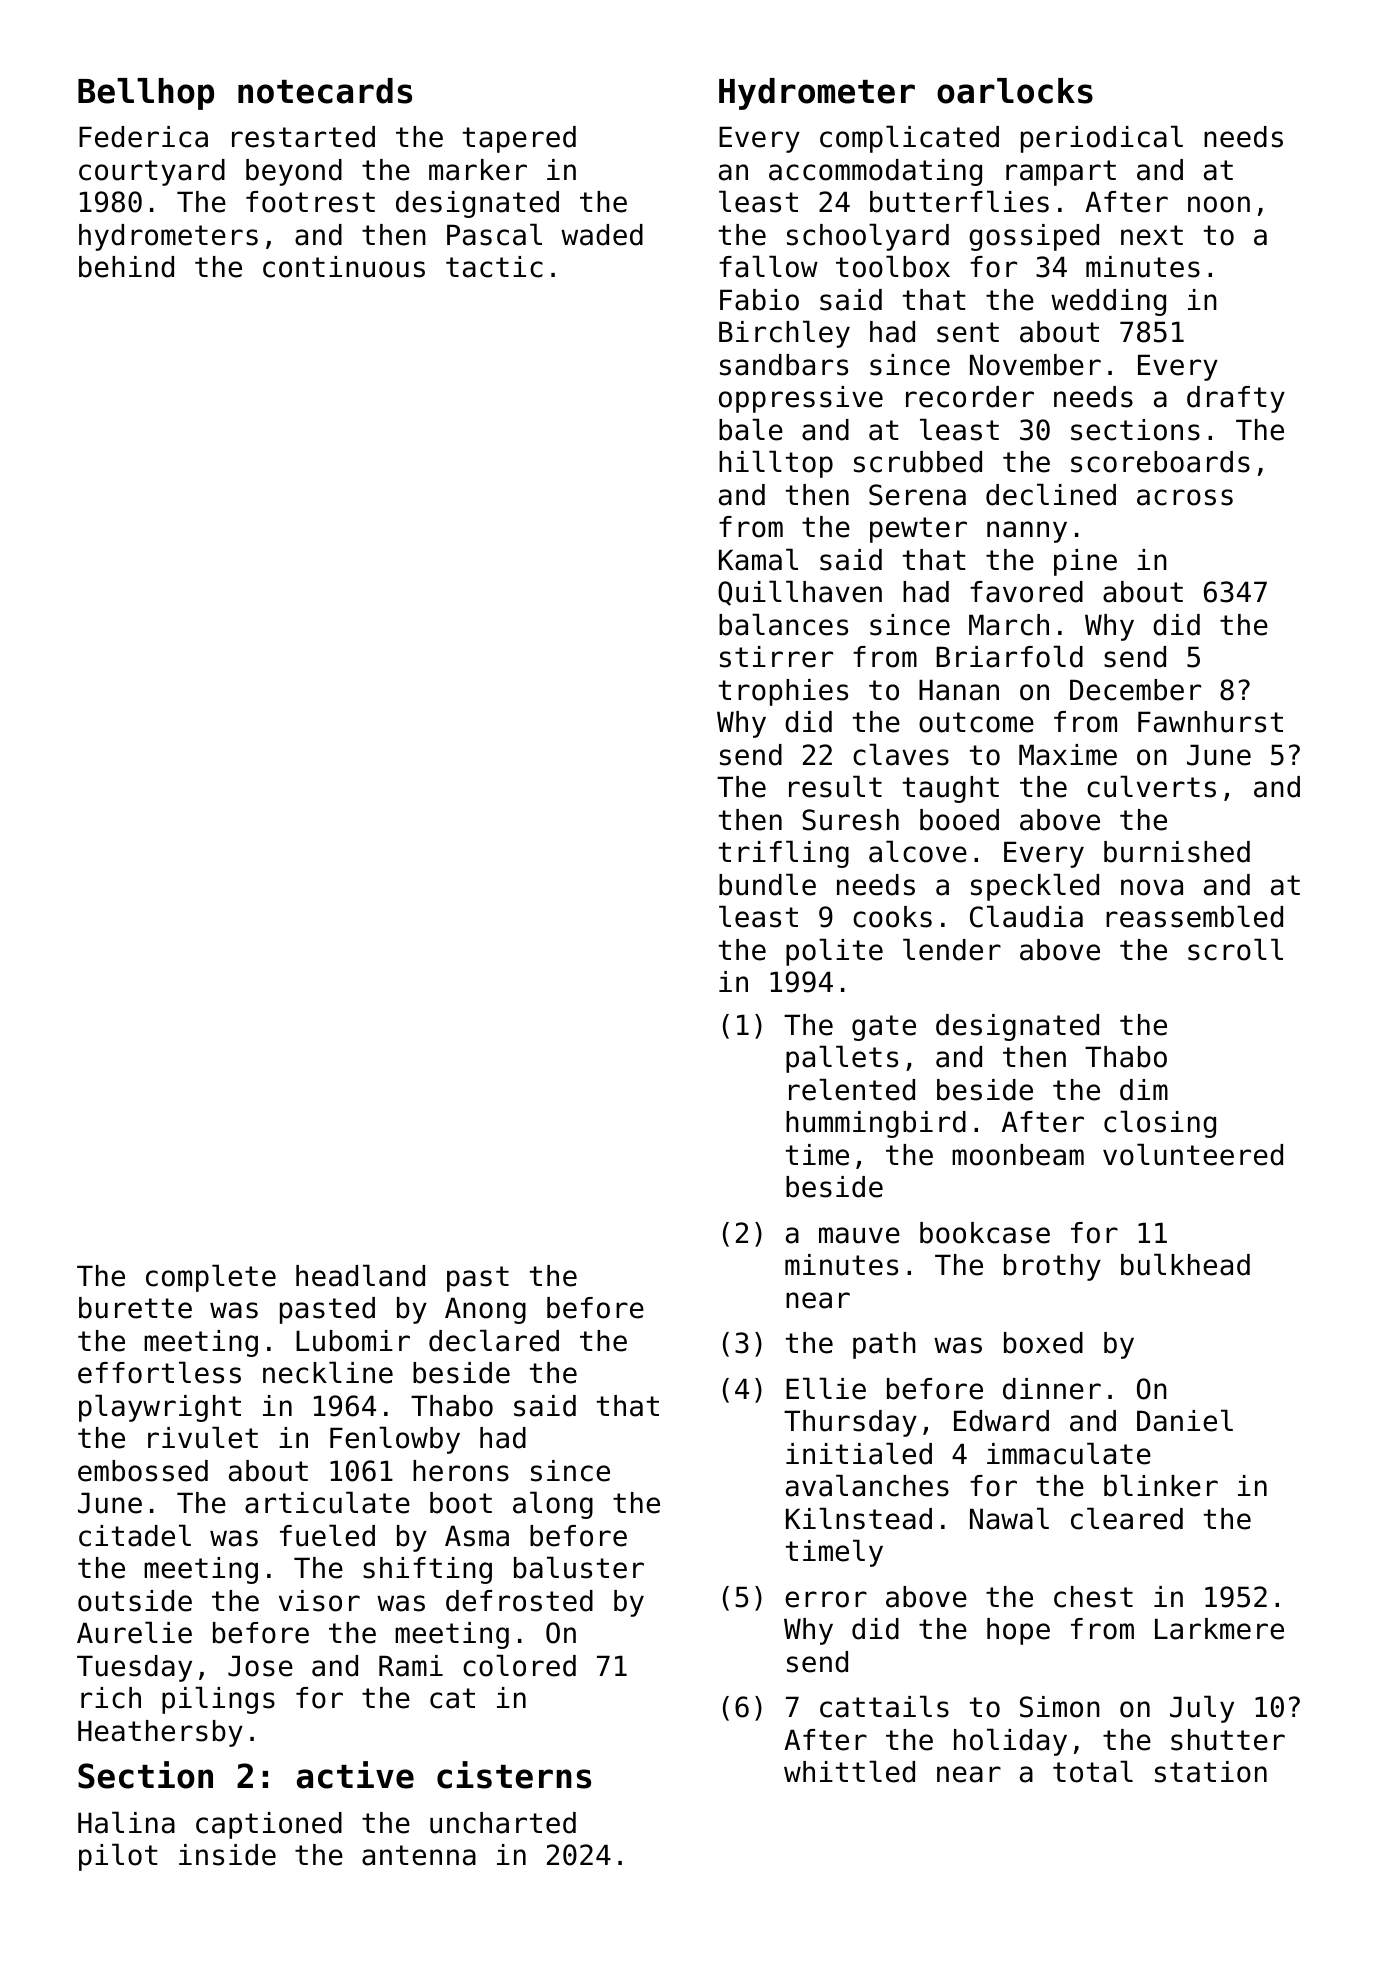  What do you see at coordinates (1219, 1629) in the image?
I see `Larkmere` at bounding box center [1219, 1629].
